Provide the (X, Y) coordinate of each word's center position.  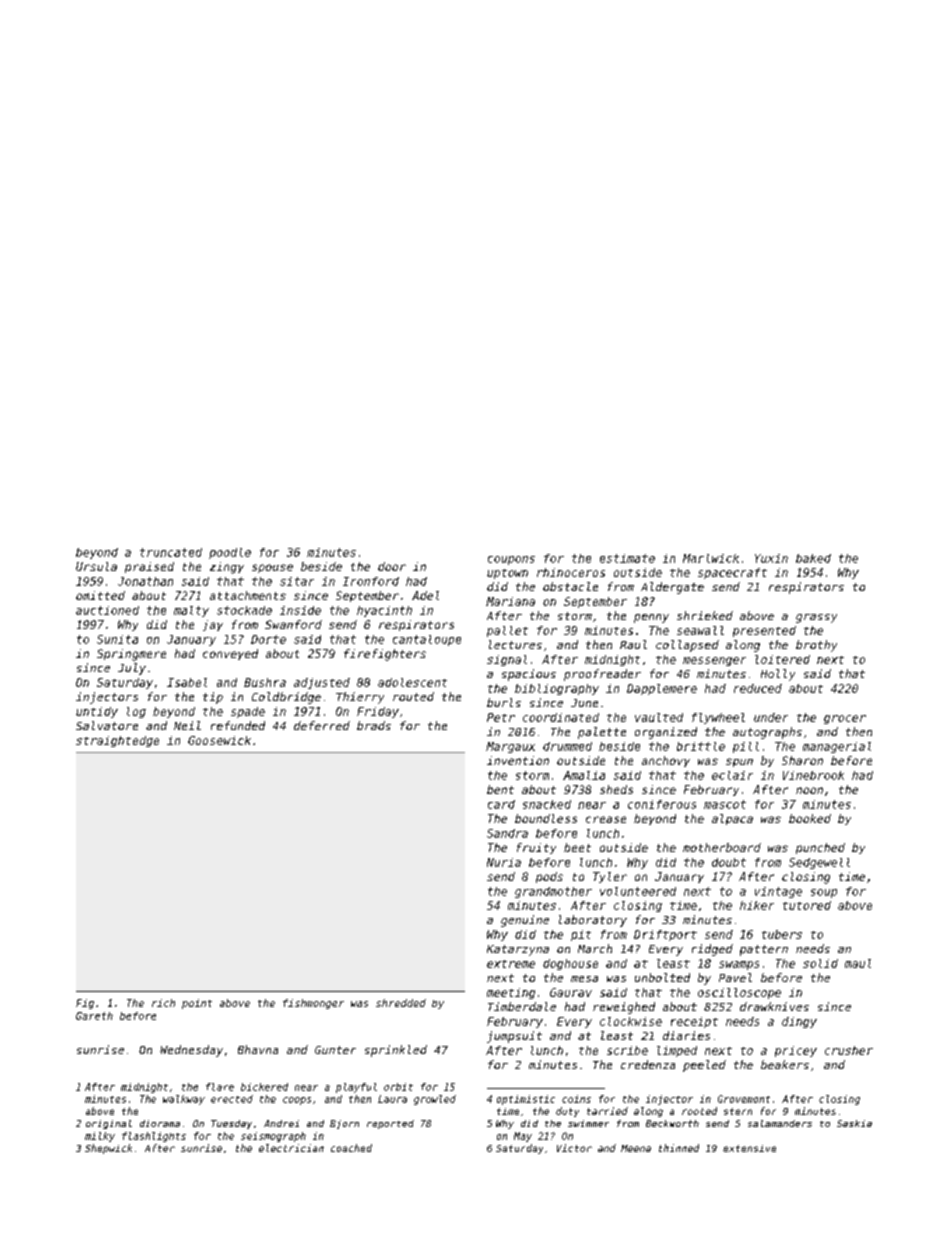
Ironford (371, 581)
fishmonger (313, 1004)
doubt (729, 862)
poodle (230, 553)
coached (351, 1148)
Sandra (507, 833)
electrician (291, 1148)
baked (813, 558)
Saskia (854, 1123)
